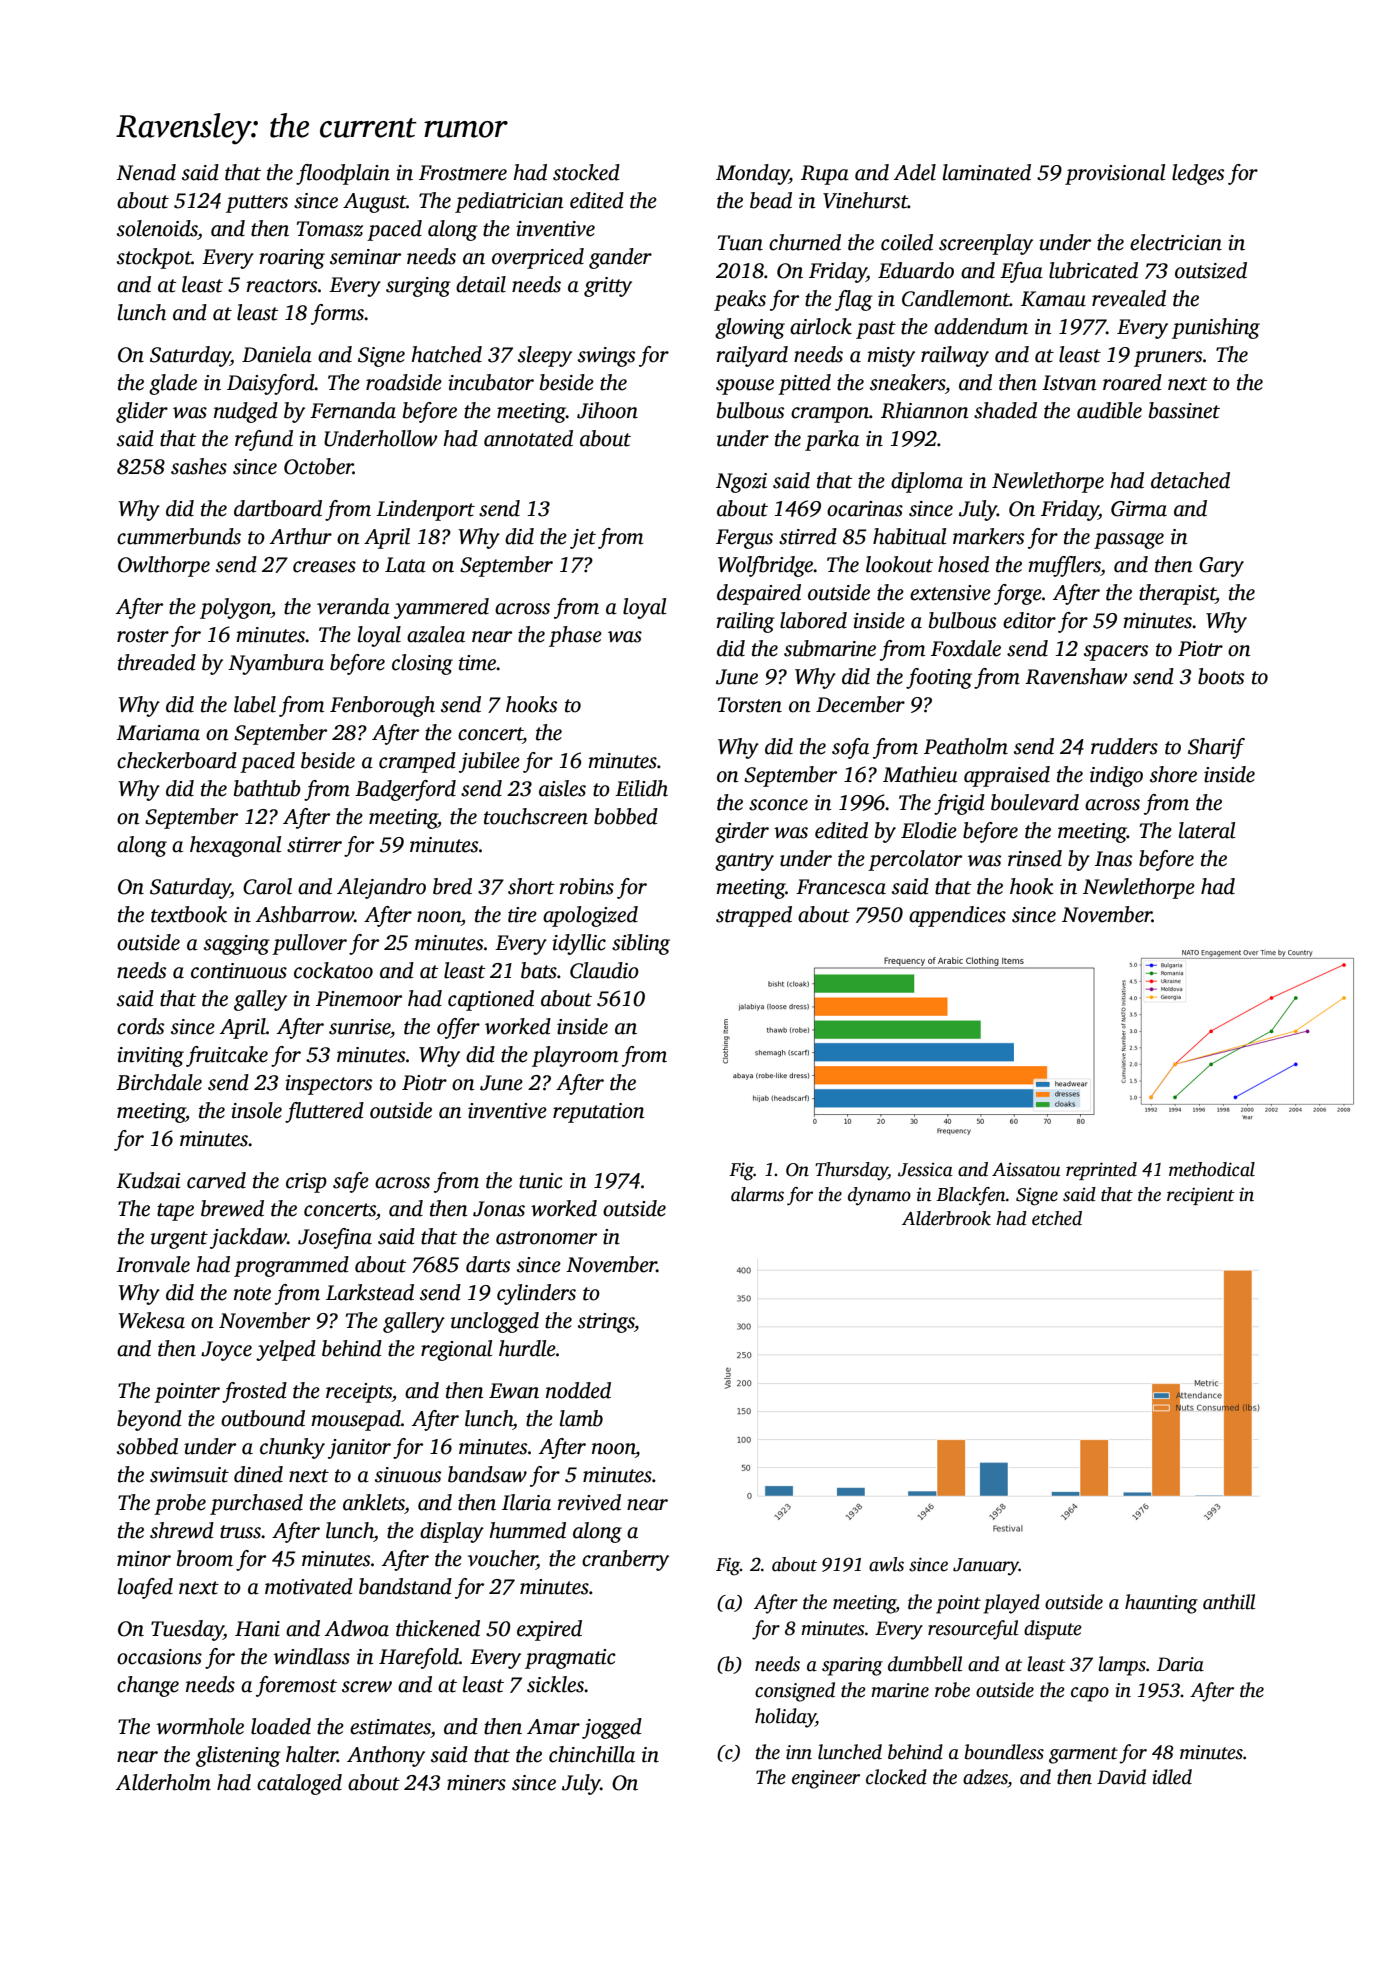 The width and height of the screenshot is (1386, 1969). What do you see at coordinates (509, 202) in the screenshot?
I see `pediatrician` at bounding box center [509, 202].
